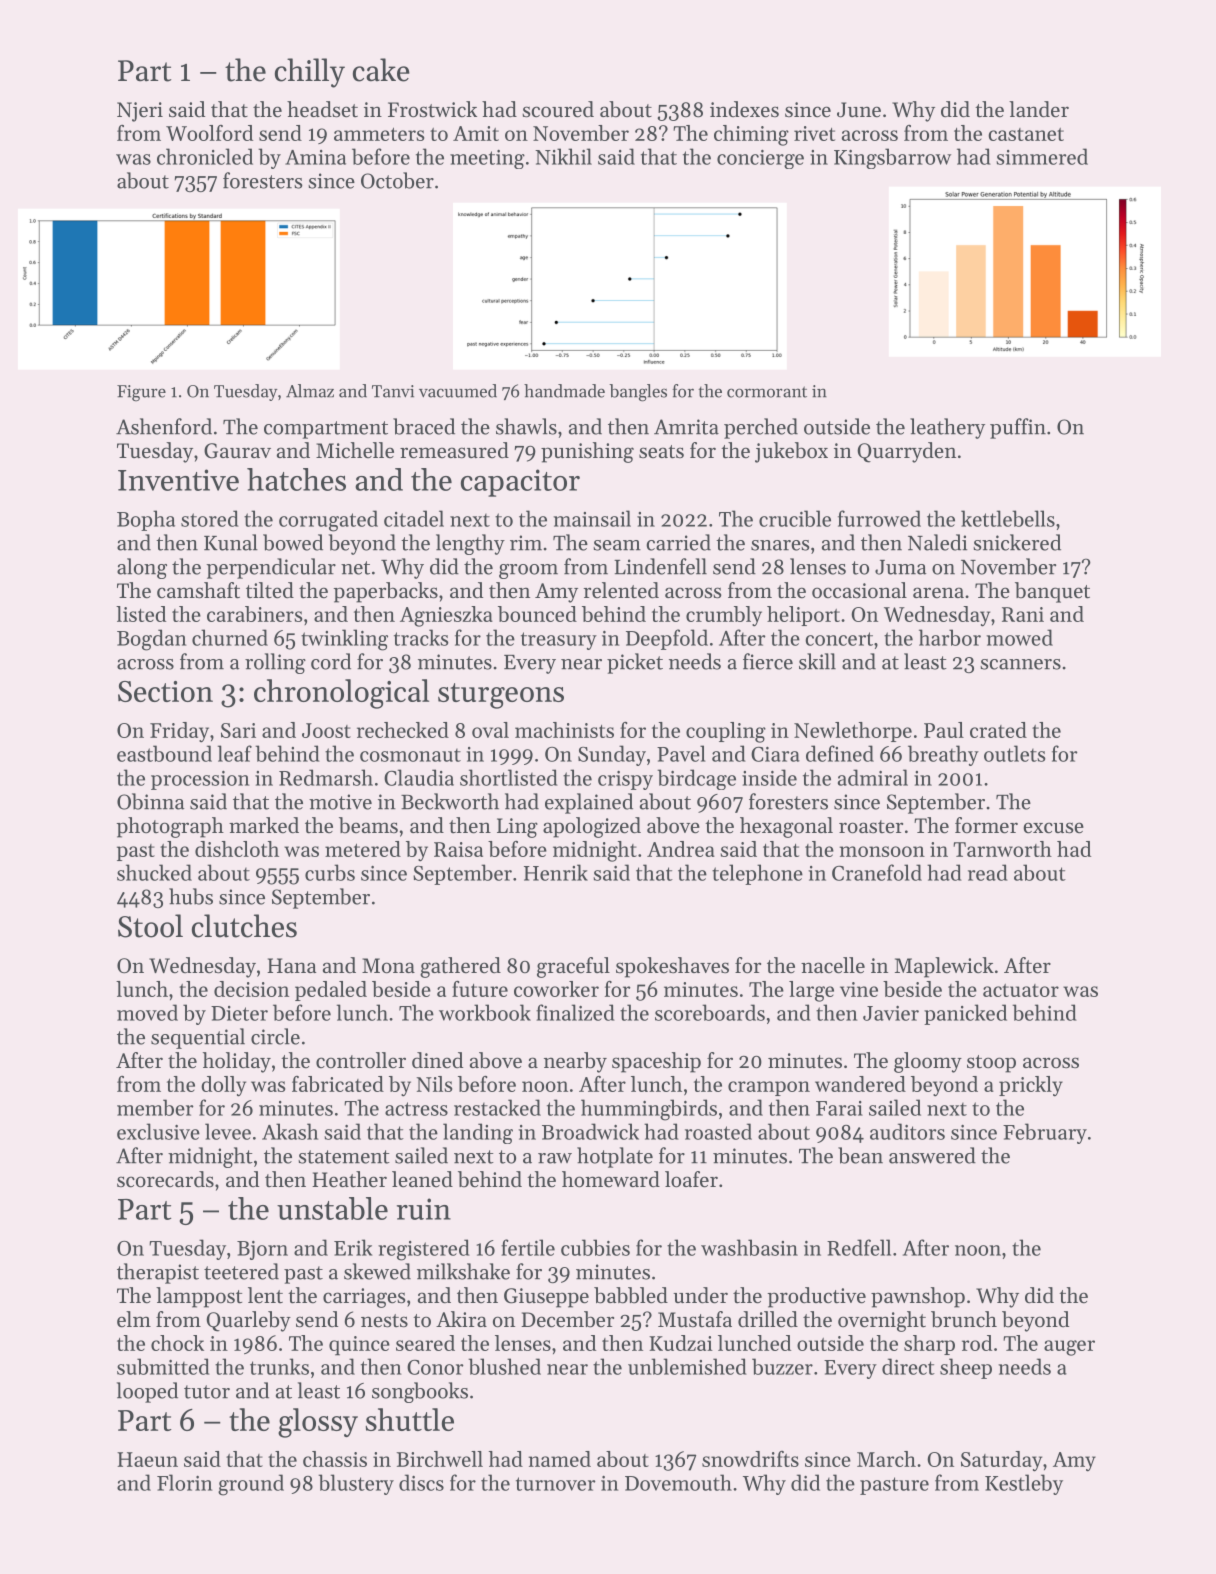 This page has width=1216, height=1574. What do you see at coordinates (1008, 518) in the page?
I see `kettlebells` at bounding box center [1008, 518].
